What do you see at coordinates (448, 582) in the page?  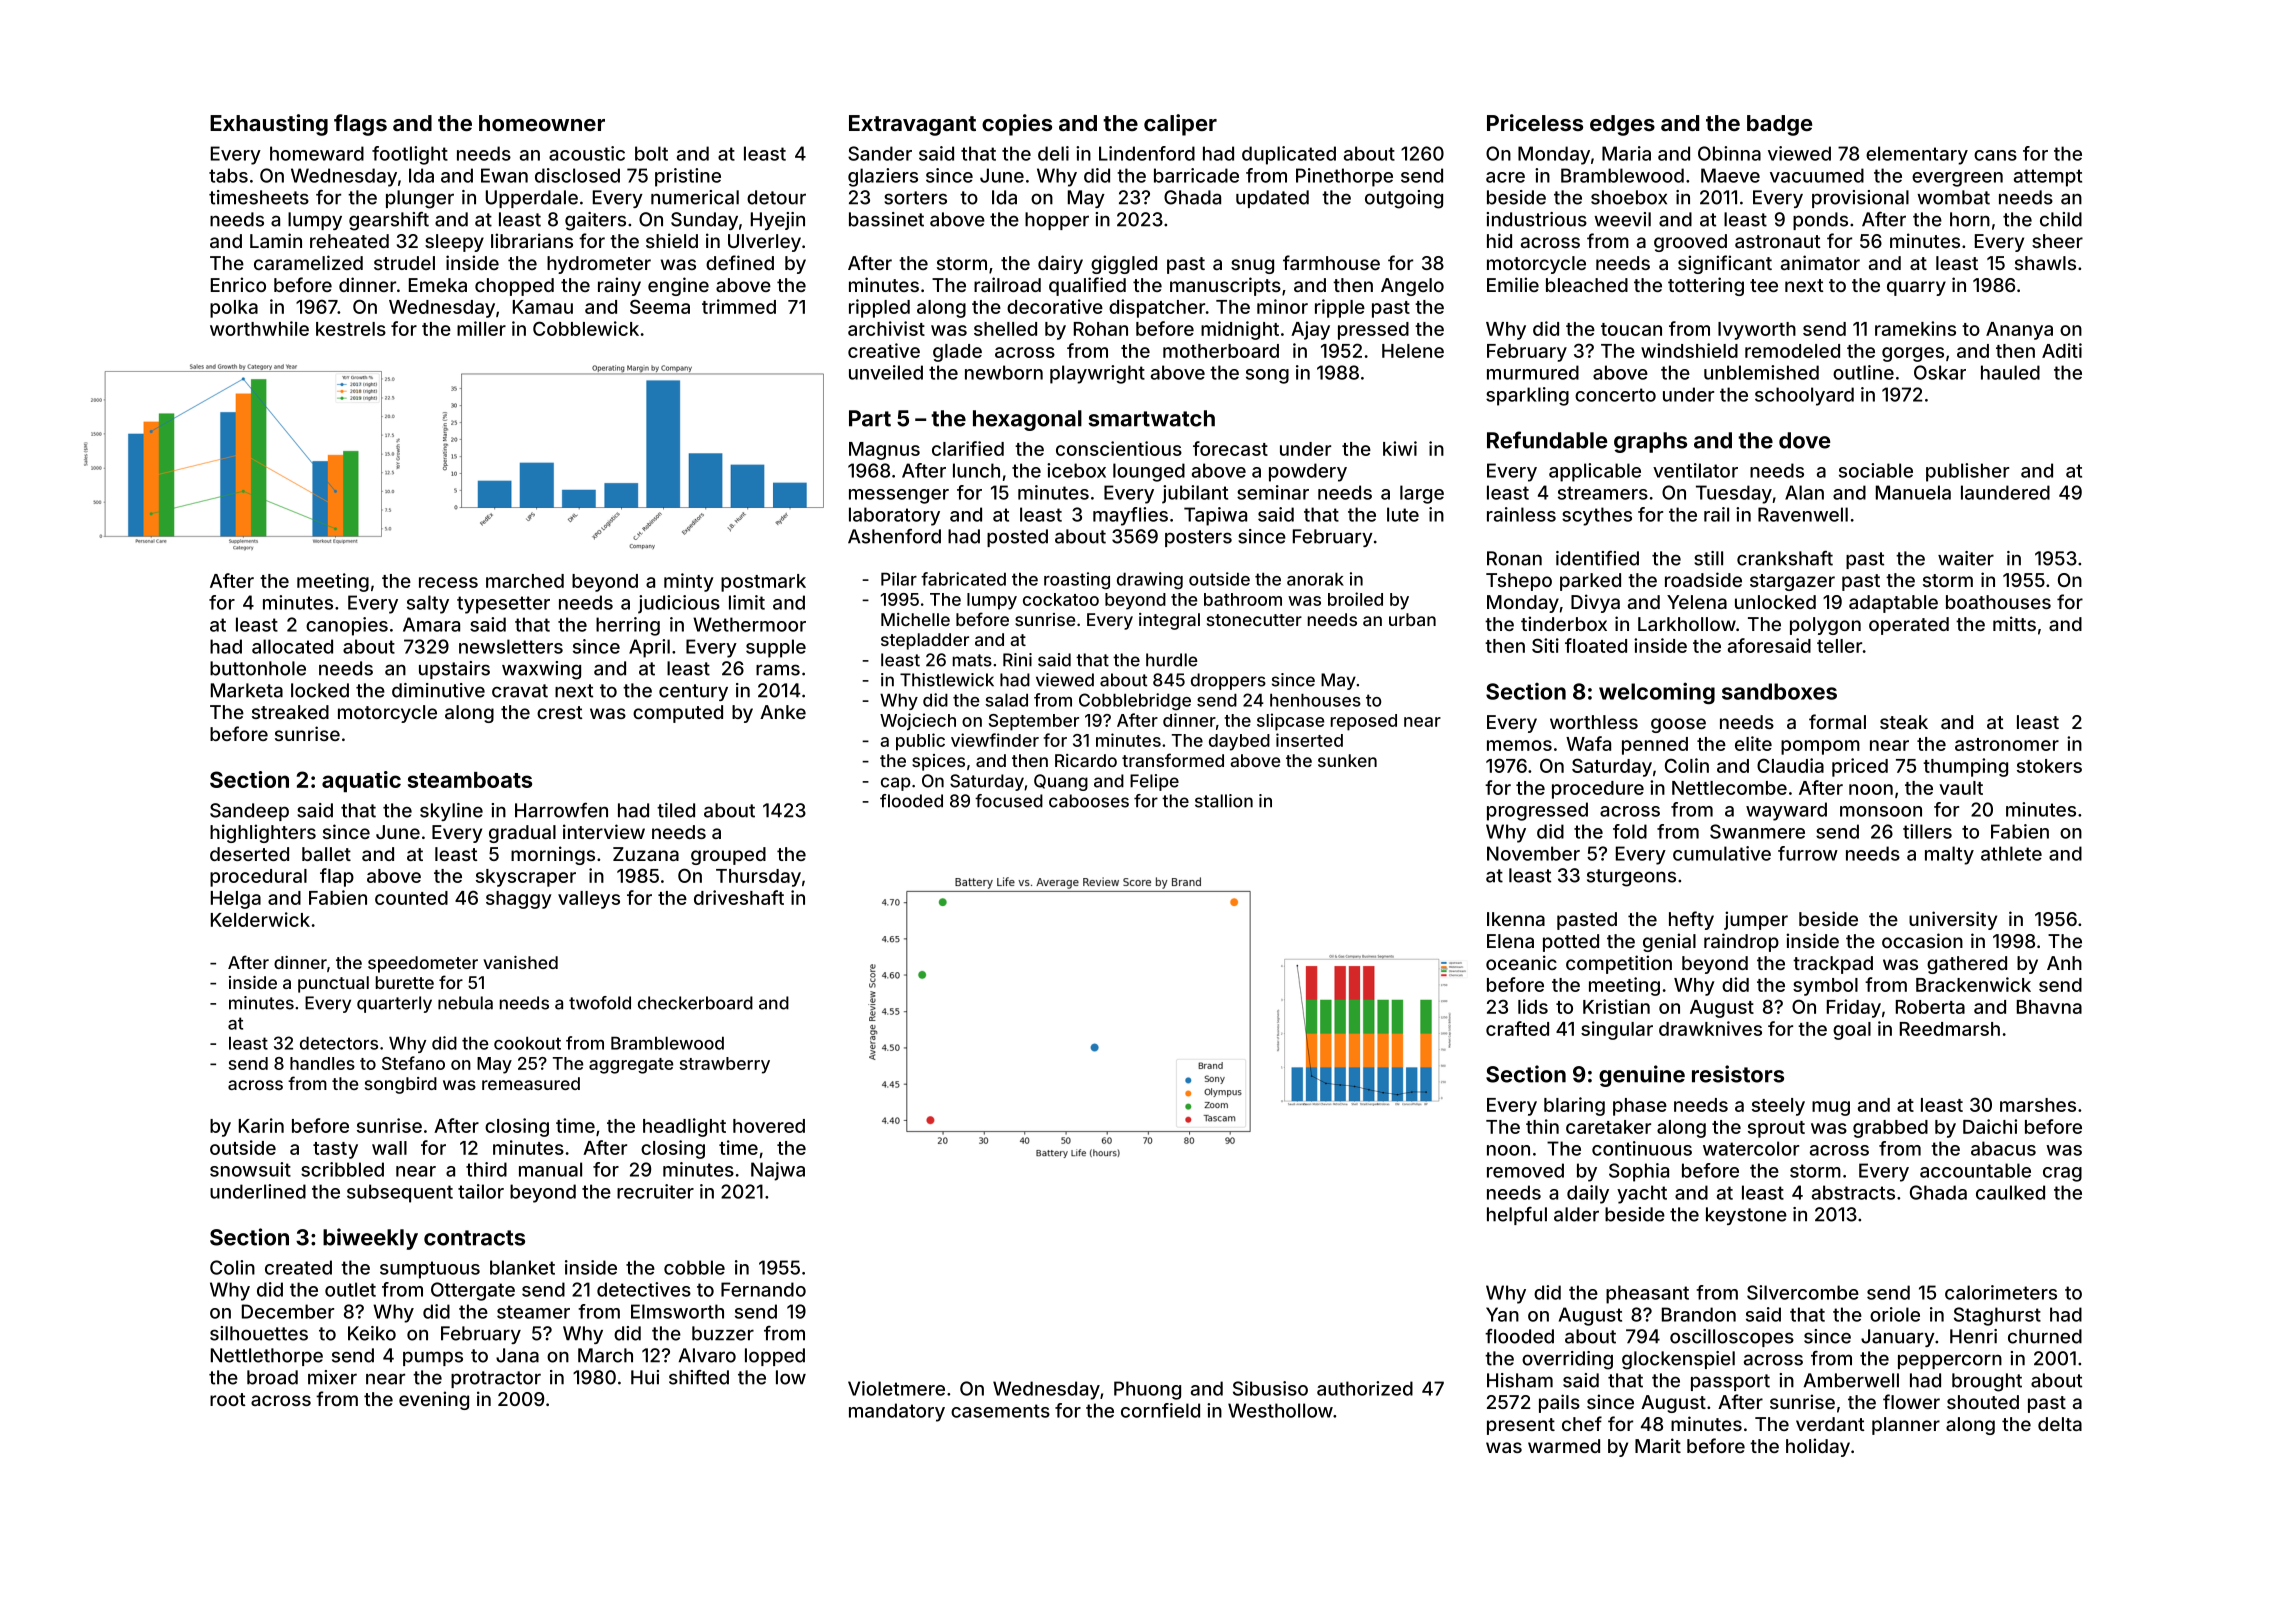 I see `recess` at bounding box center [448, 582].
